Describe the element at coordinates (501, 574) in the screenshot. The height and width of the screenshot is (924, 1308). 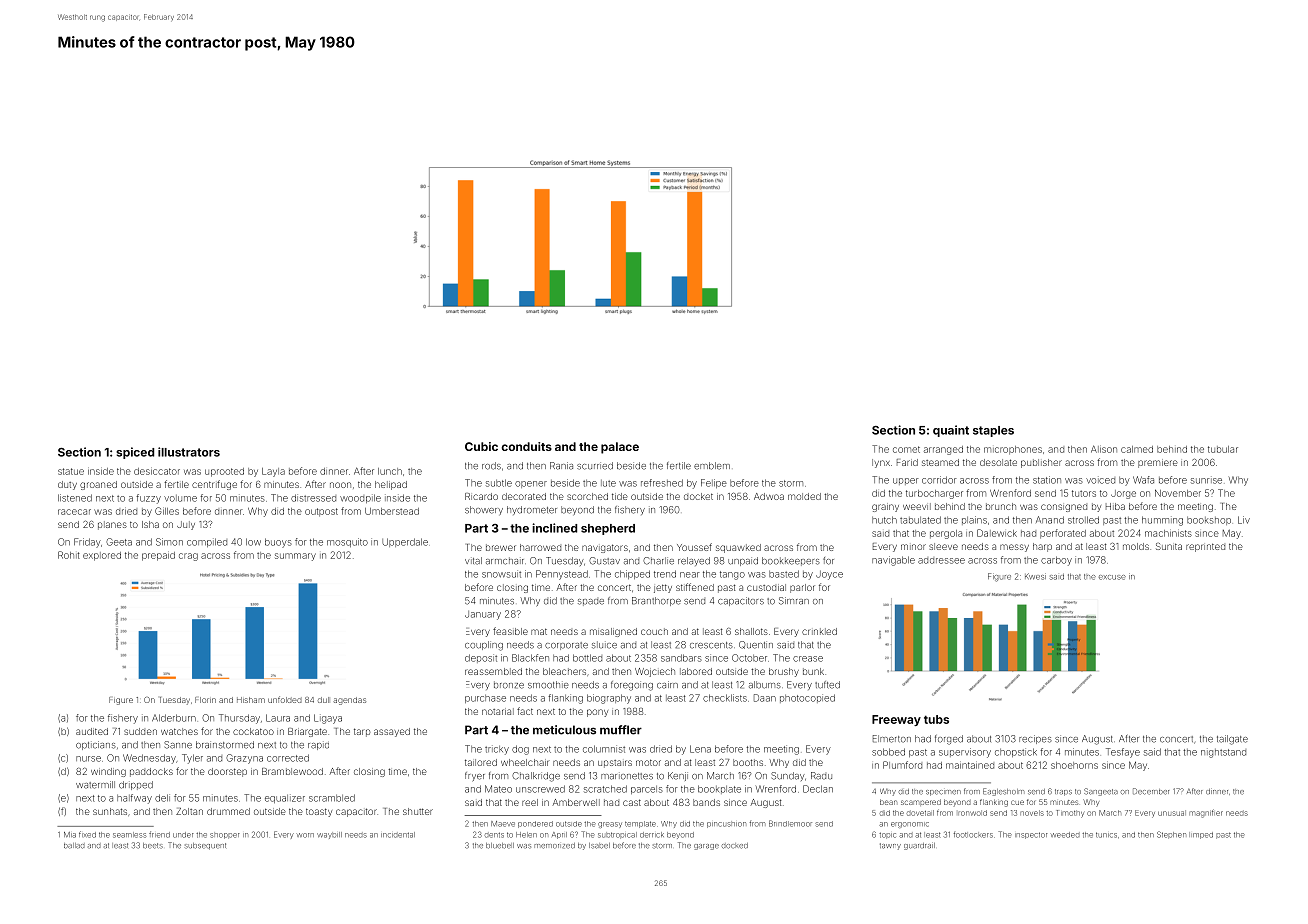
I see `snowsuit` at that location.
